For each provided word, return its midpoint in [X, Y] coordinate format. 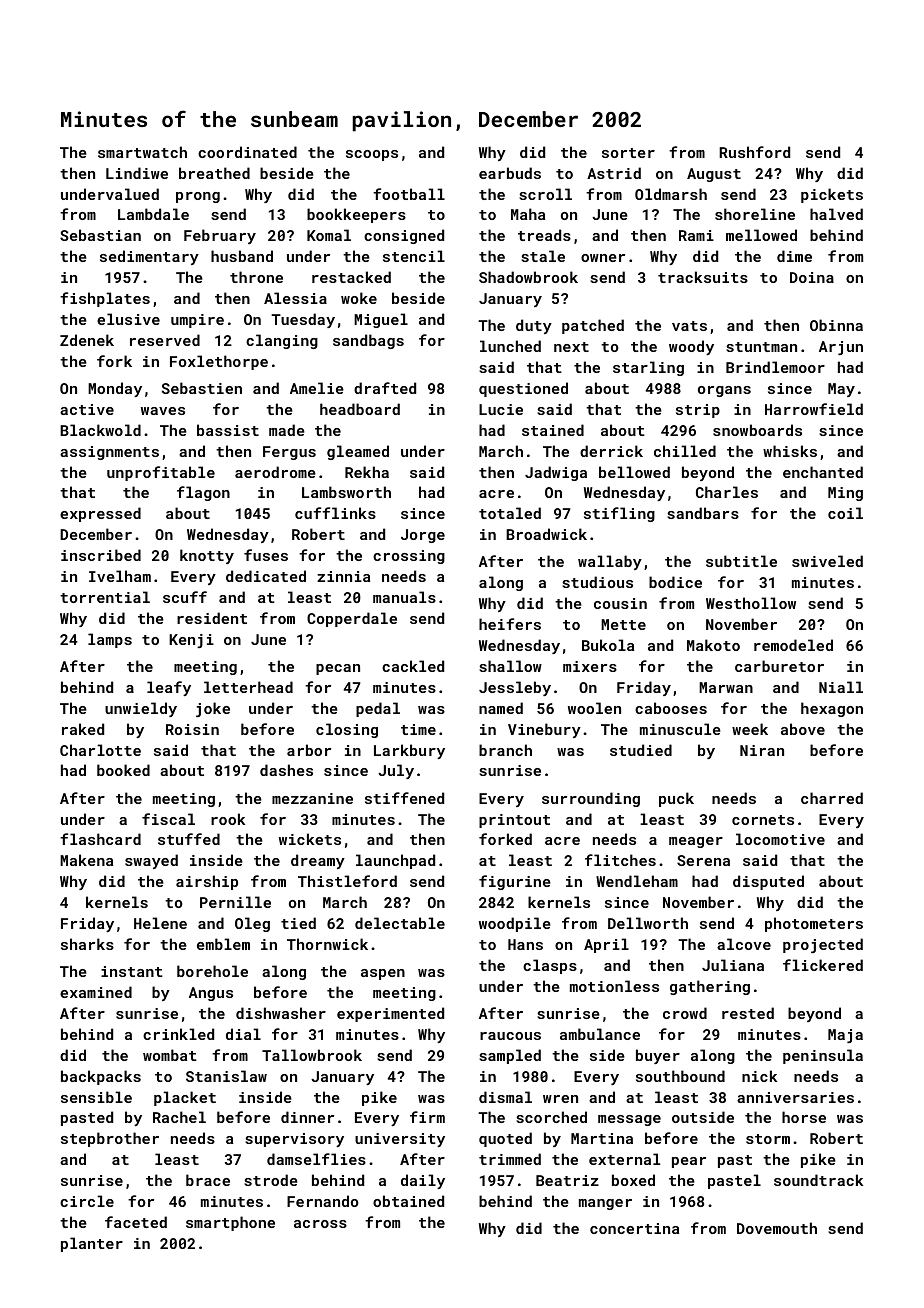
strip [698, 411]
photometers [814, 924]
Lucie [501, 409]
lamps [110, 640]
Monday [115, 389]
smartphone [230, 1223]
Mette [623, 624]
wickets [310, 839]
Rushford [754, 152]
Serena [703, 860]
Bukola [608, 645]
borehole [212, 971]
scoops [372, 155]
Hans [525, 944]
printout [514, 821]
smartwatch [142, 152]
